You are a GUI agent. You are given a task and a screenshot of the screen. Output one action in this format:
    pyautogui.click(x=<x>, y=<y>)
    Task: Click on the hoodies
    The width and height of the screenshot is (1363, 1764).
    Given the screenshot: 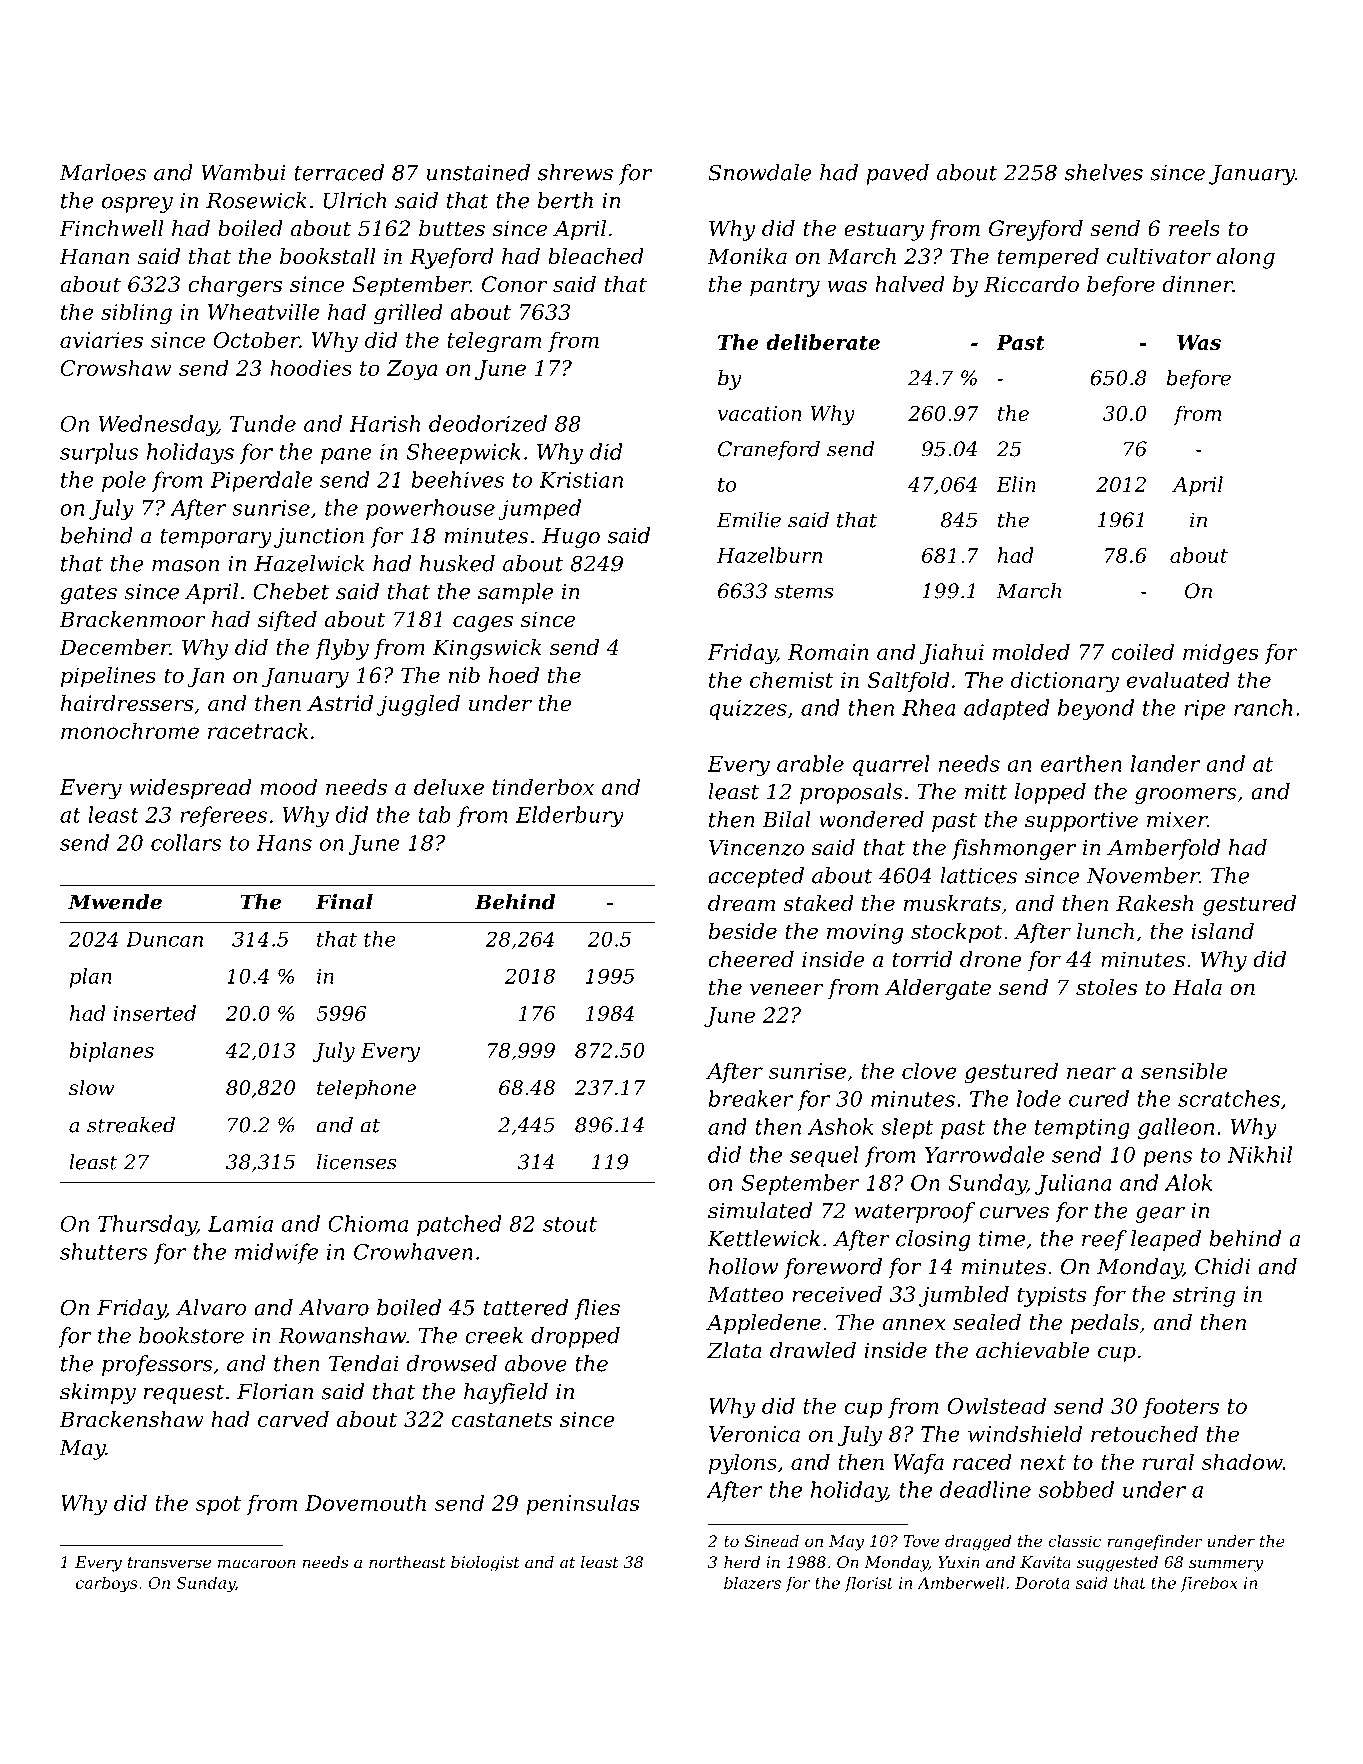 What is the action you would take?
    pyautogui.click(x=311, y=367)
